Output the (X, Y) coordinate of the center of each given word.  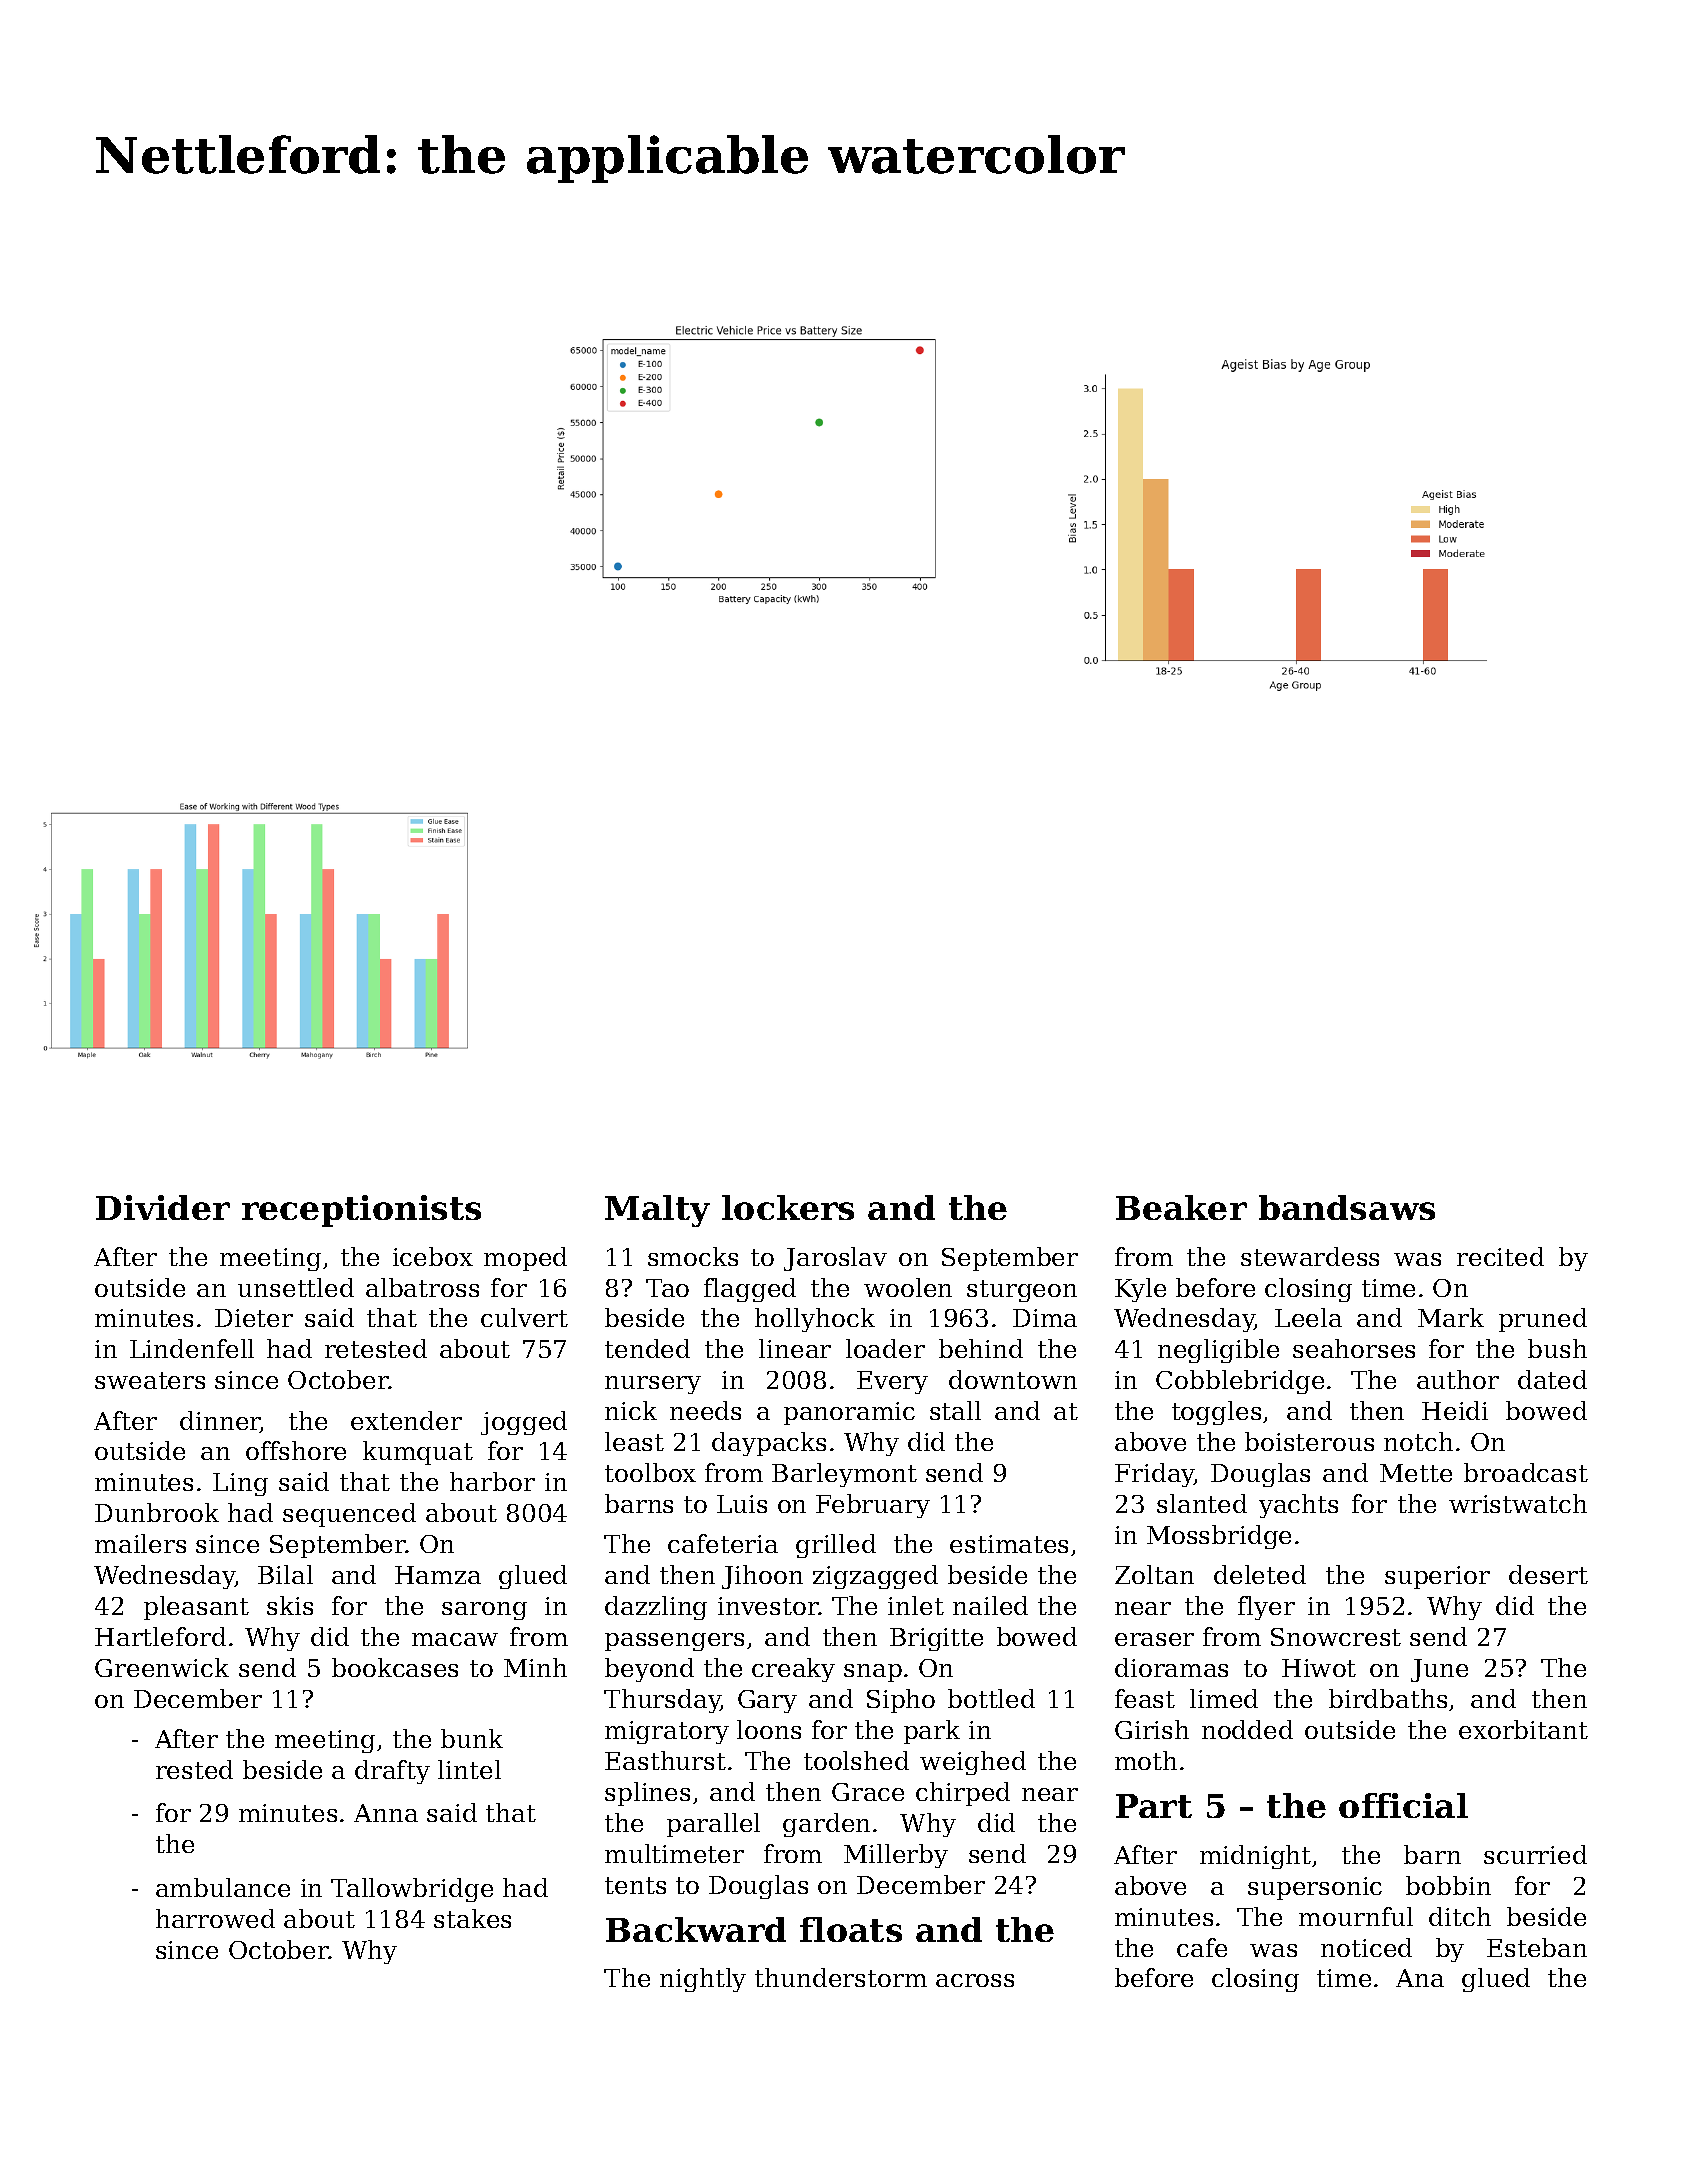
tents (635, 1885)
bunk (472, 1738)
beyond (649, 1670)
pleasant (196, 1608)
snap (873, 1673)
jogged (524, 1423)
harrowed (215, 1918)
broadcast (1526, 1472)
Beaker (1181, 1207)
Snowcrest (1336, 1637)
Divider (163, 1207)
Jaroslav (835, 1259)
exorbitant (1523, 1729)
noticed (1366, 1947)
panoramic (849, 1413)
